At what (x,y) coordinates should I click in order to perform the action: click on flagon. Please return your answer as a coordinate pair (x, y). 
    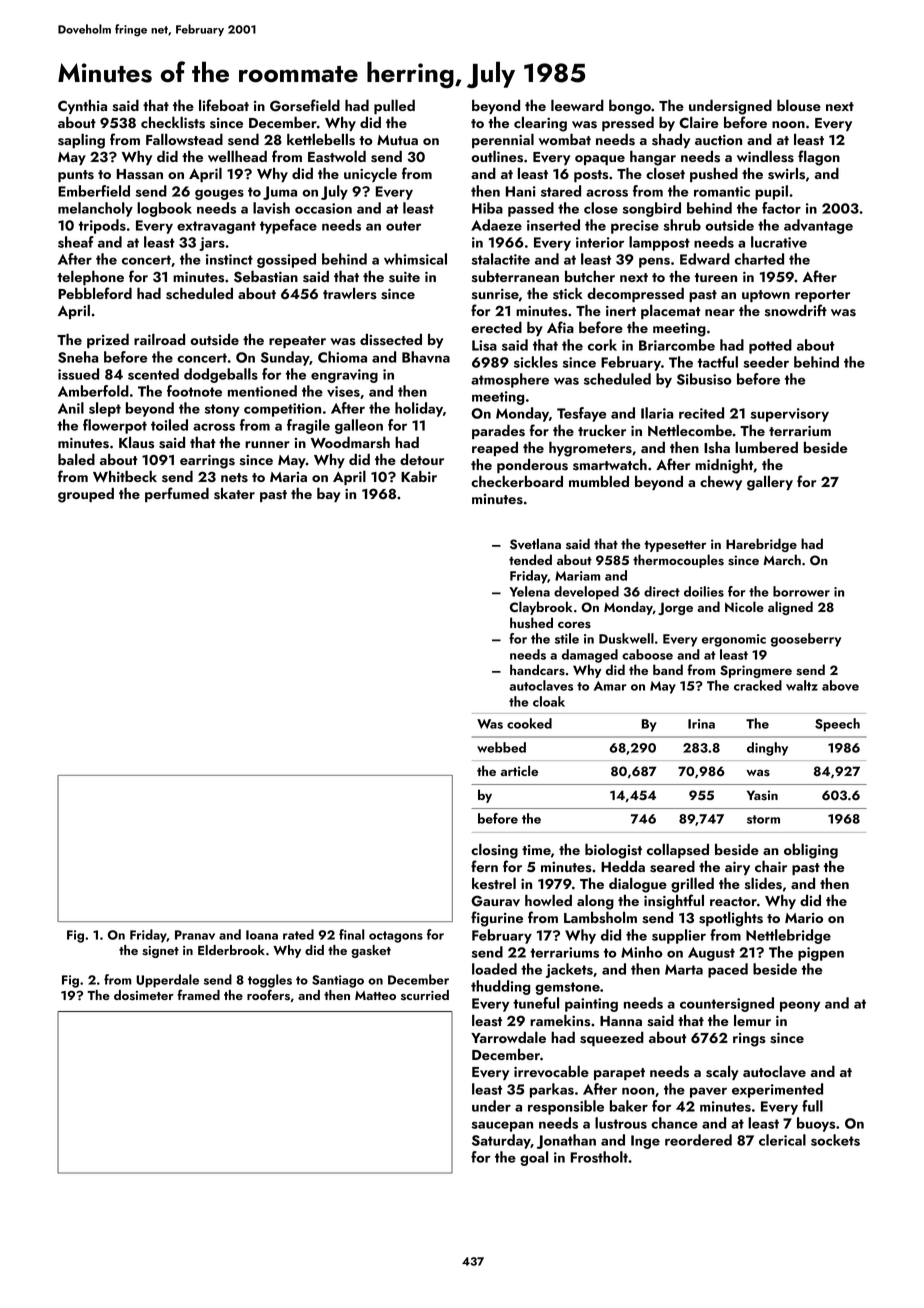
    Looking at the image, I should click on (819, 158).
